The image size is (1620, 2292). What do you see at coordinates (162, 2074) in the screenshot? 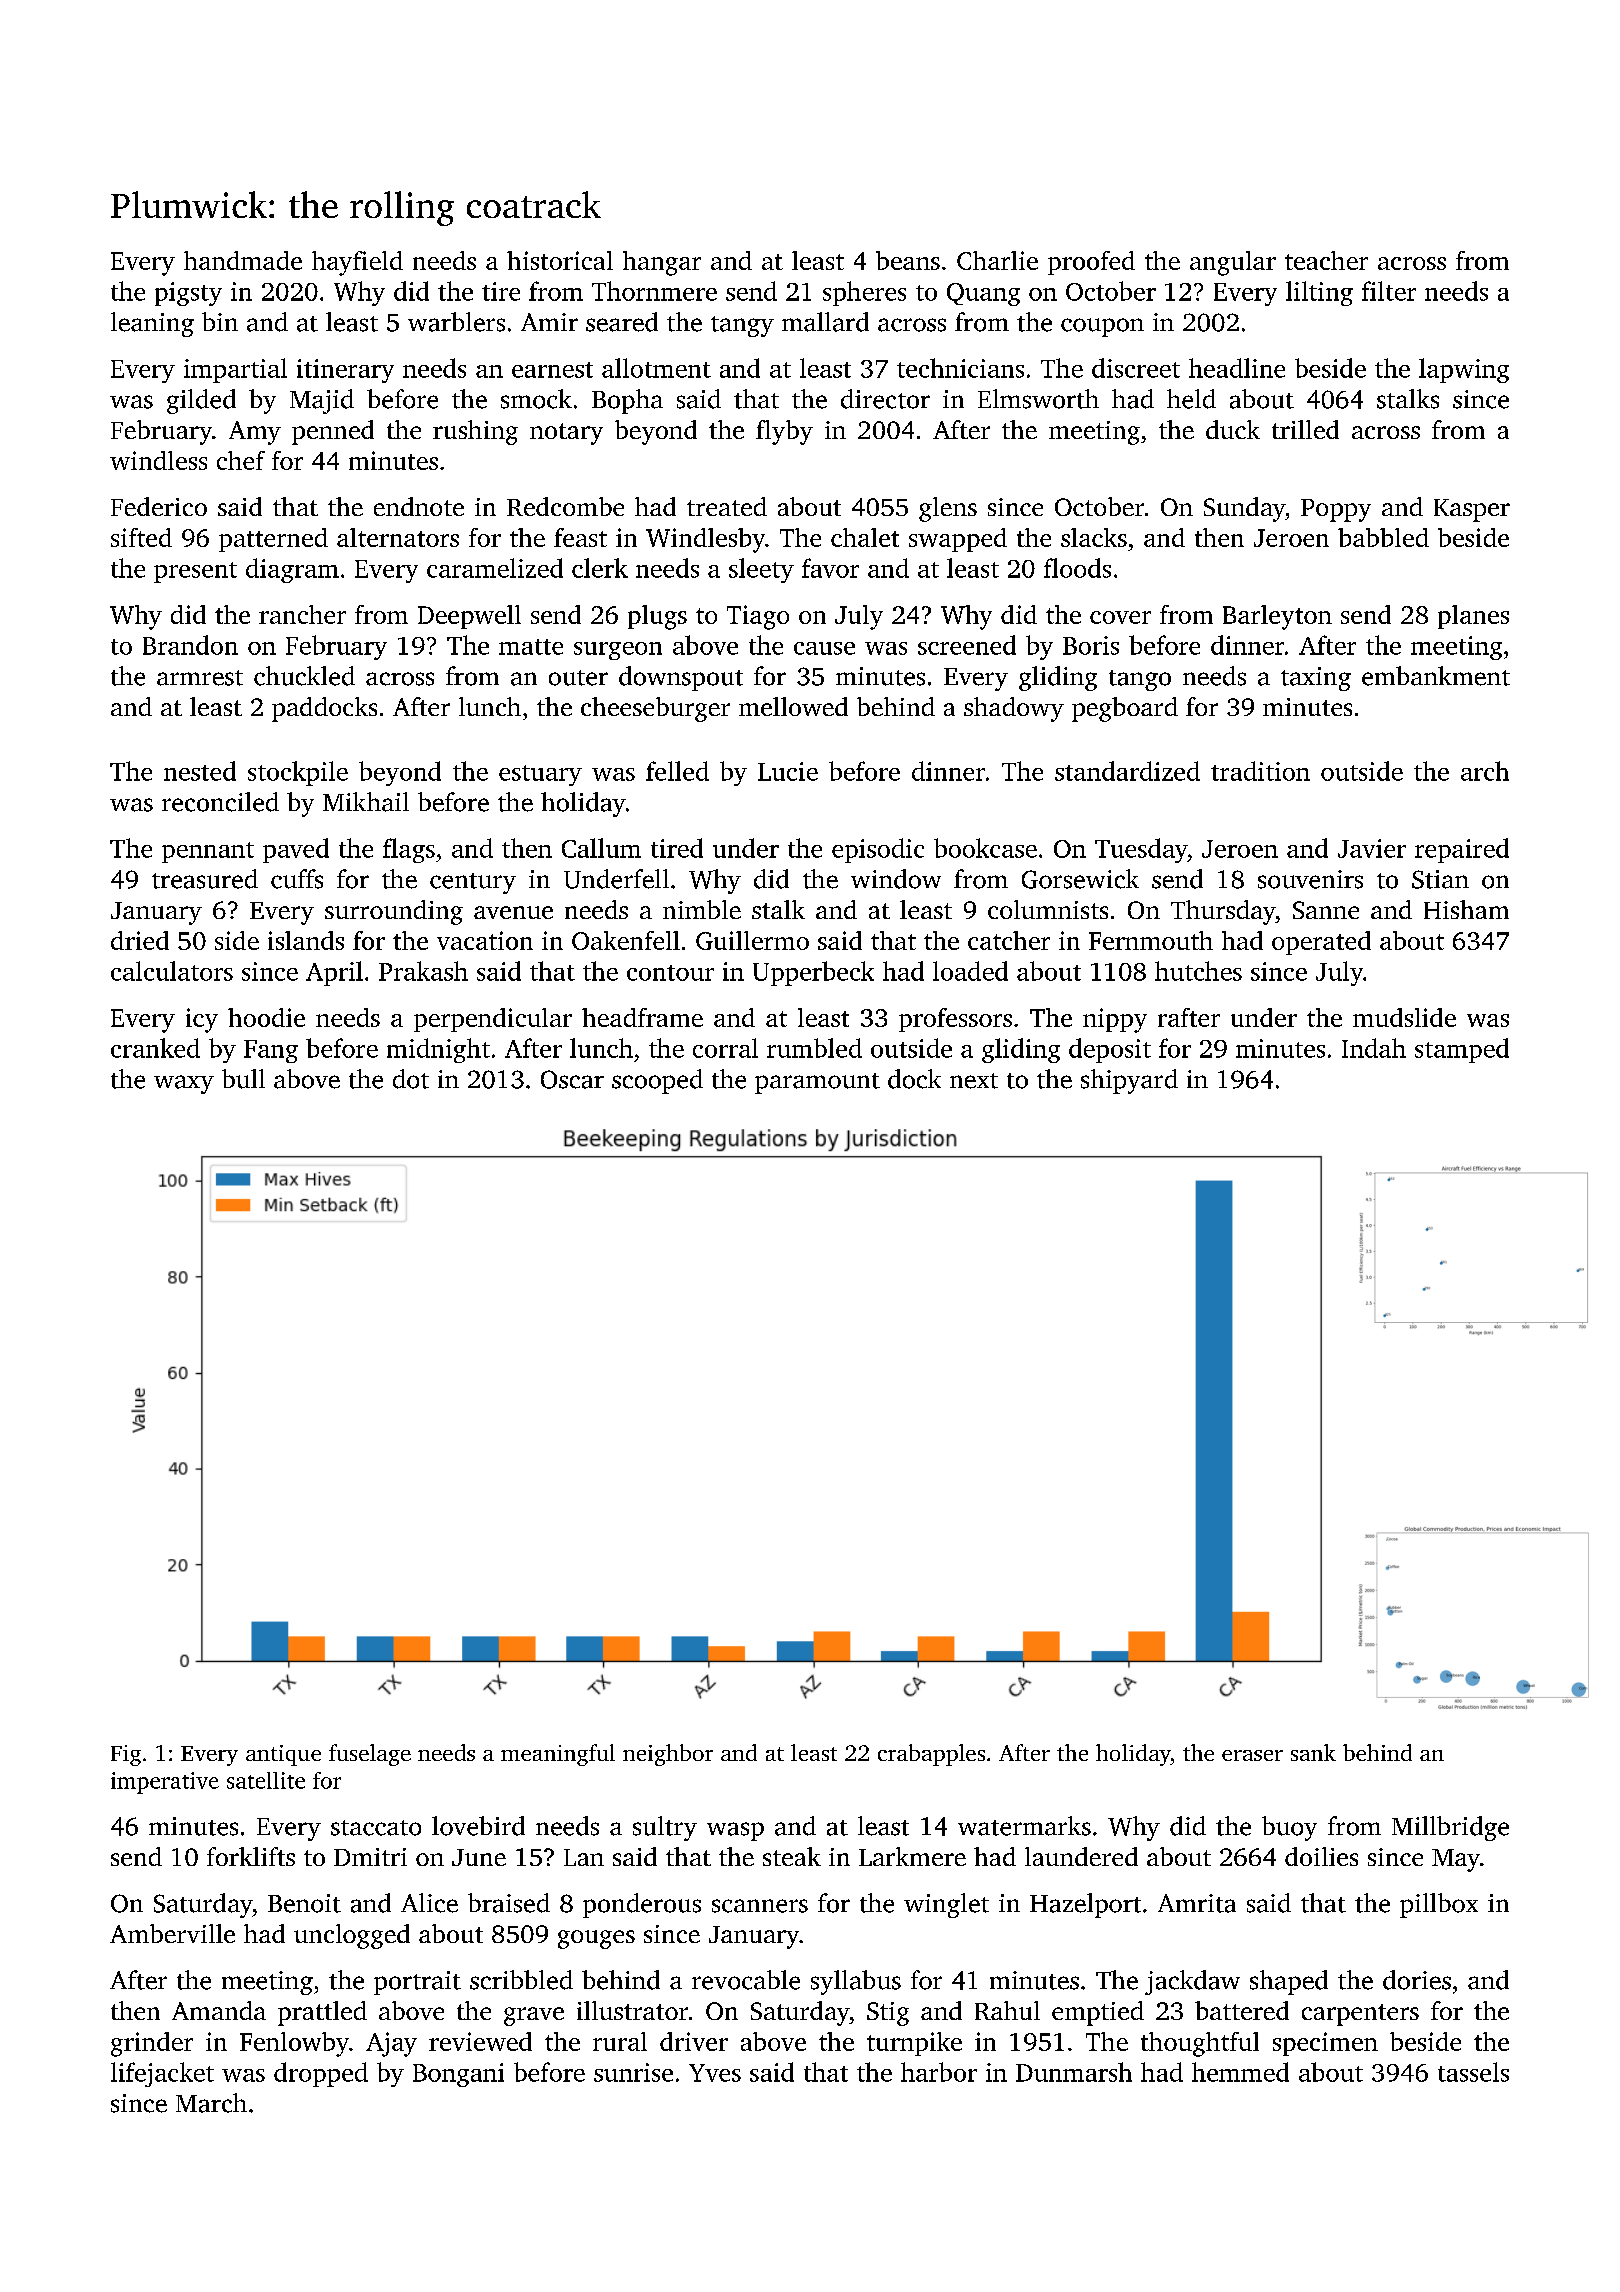
I see `lifejacket` at bounding box center [162, 2074].
